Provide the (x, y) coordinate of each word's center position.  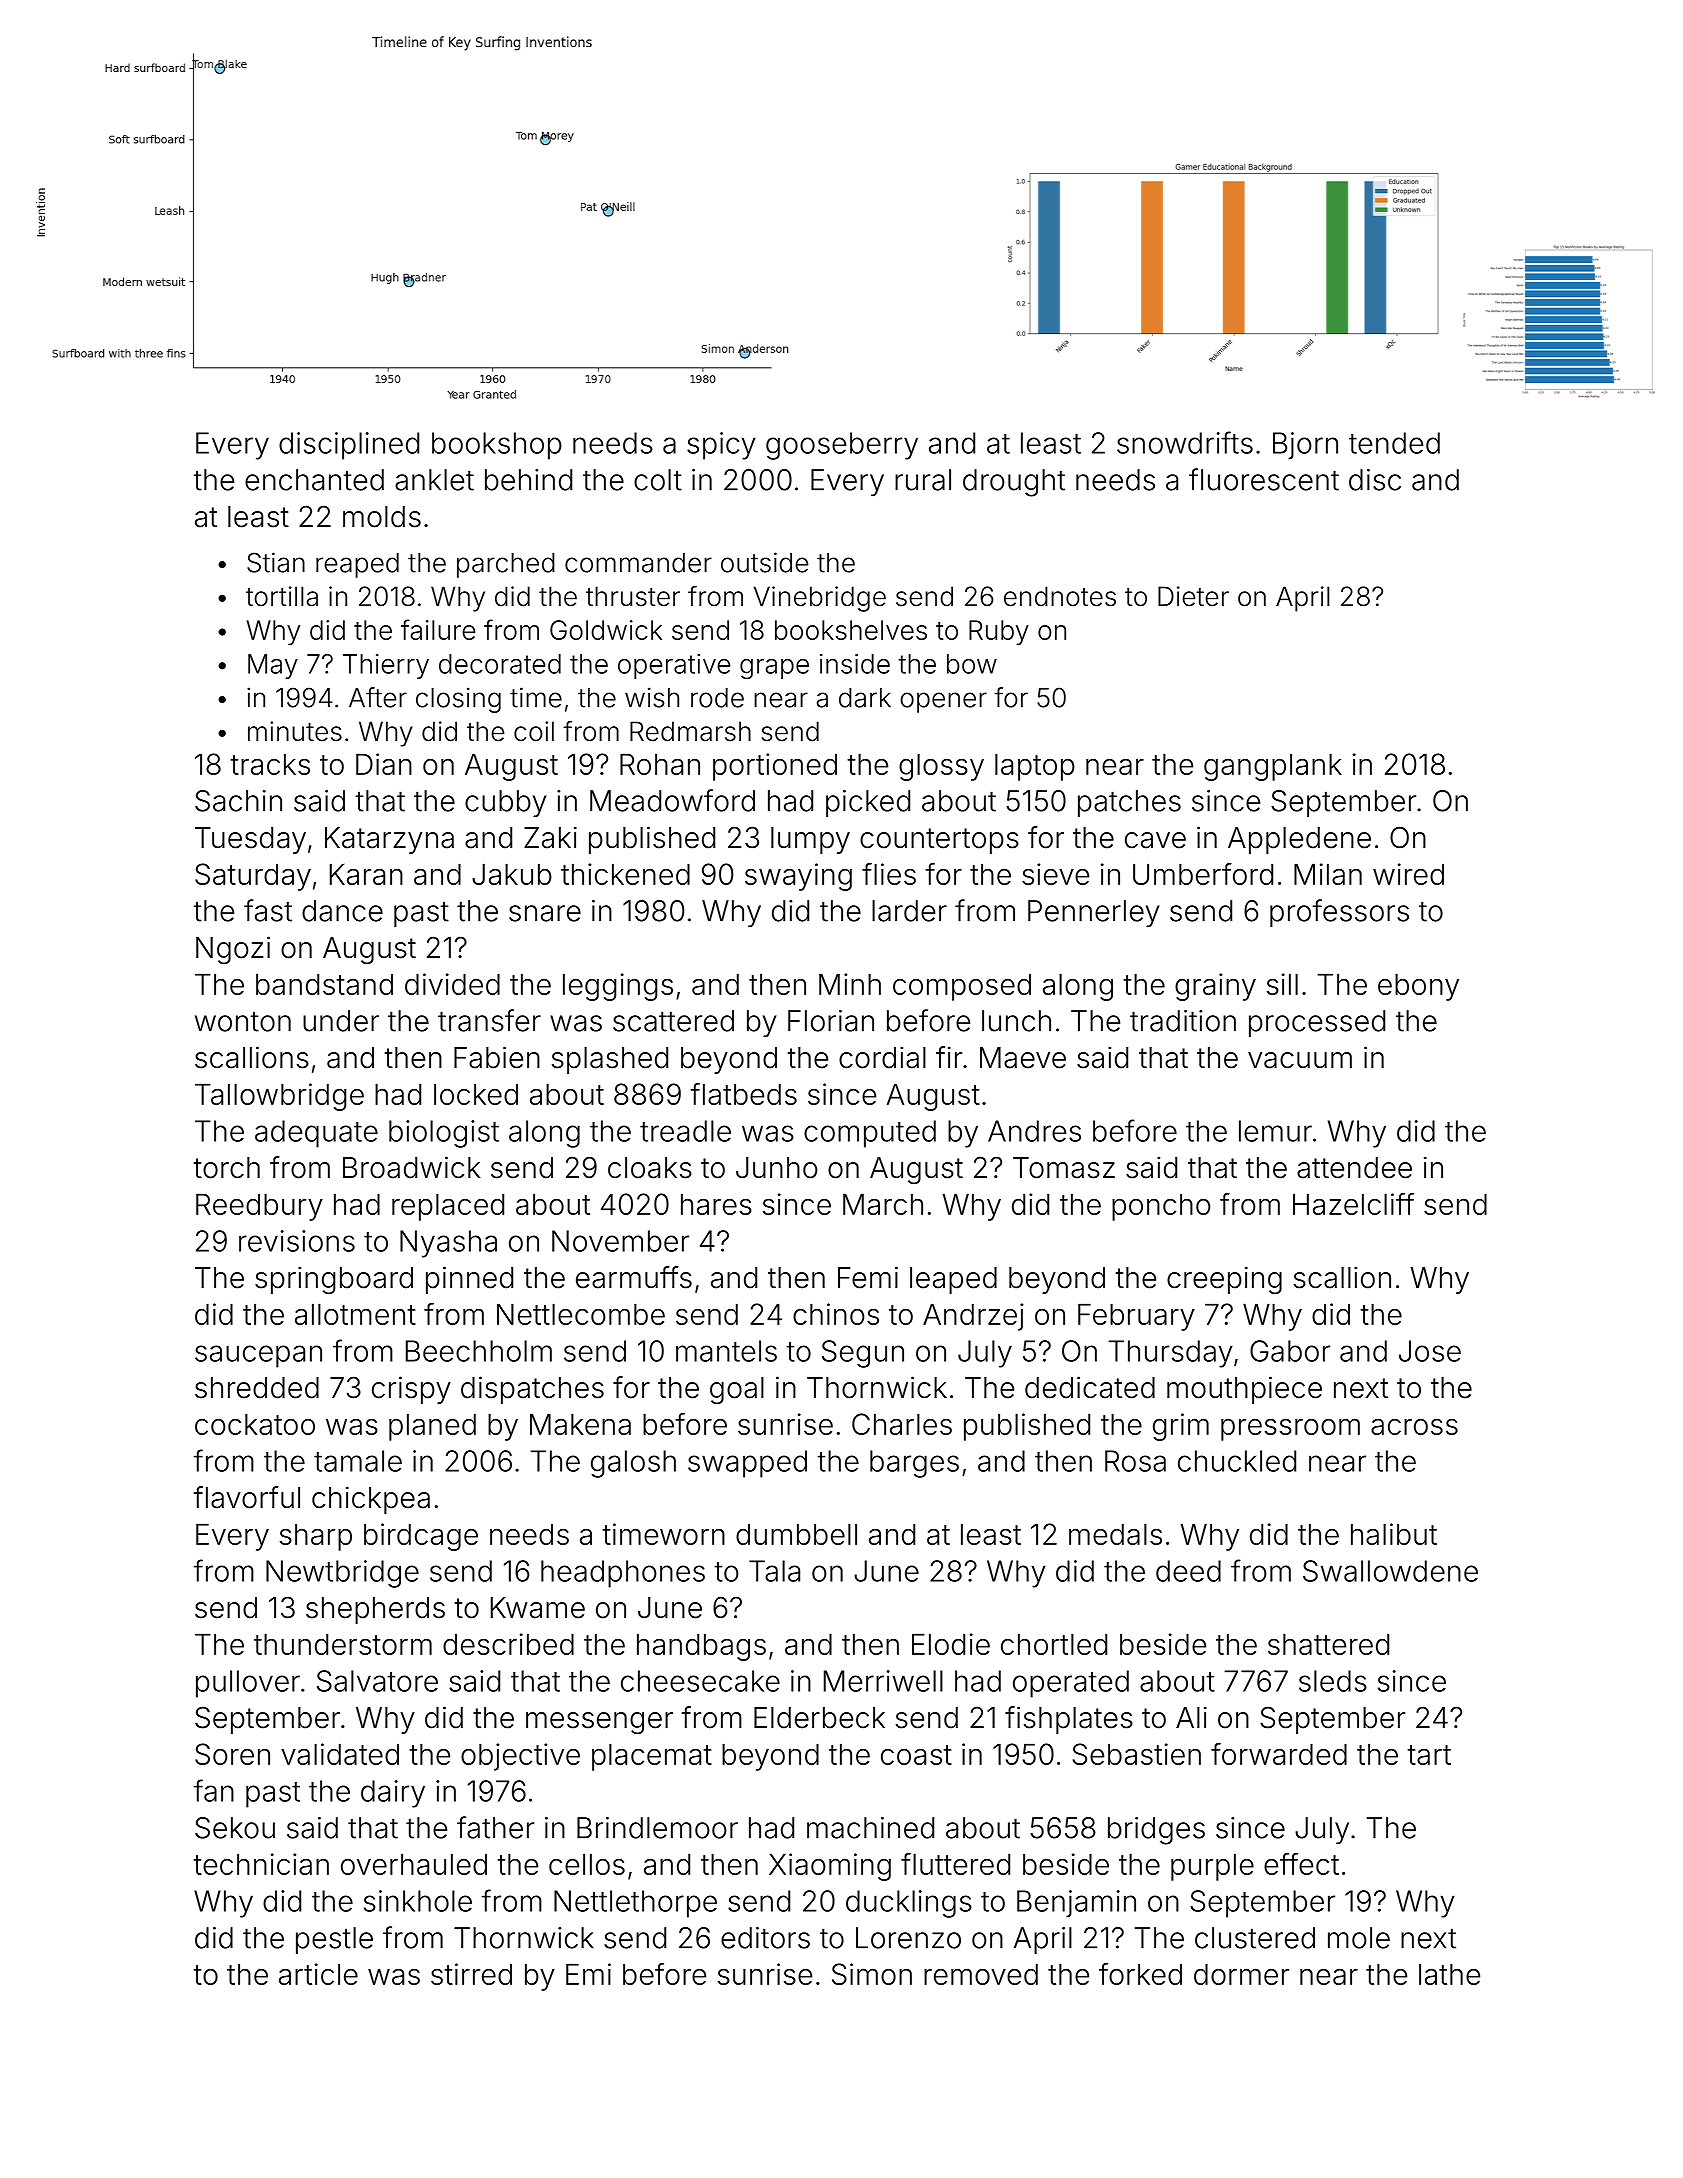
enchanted (314, 480)
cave (1155, 840)
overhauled (414, 1864)
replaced (448, 1207)
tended (1394, 443)
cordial (882, 1057)
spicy (721, 446)
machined (870, 1828)
